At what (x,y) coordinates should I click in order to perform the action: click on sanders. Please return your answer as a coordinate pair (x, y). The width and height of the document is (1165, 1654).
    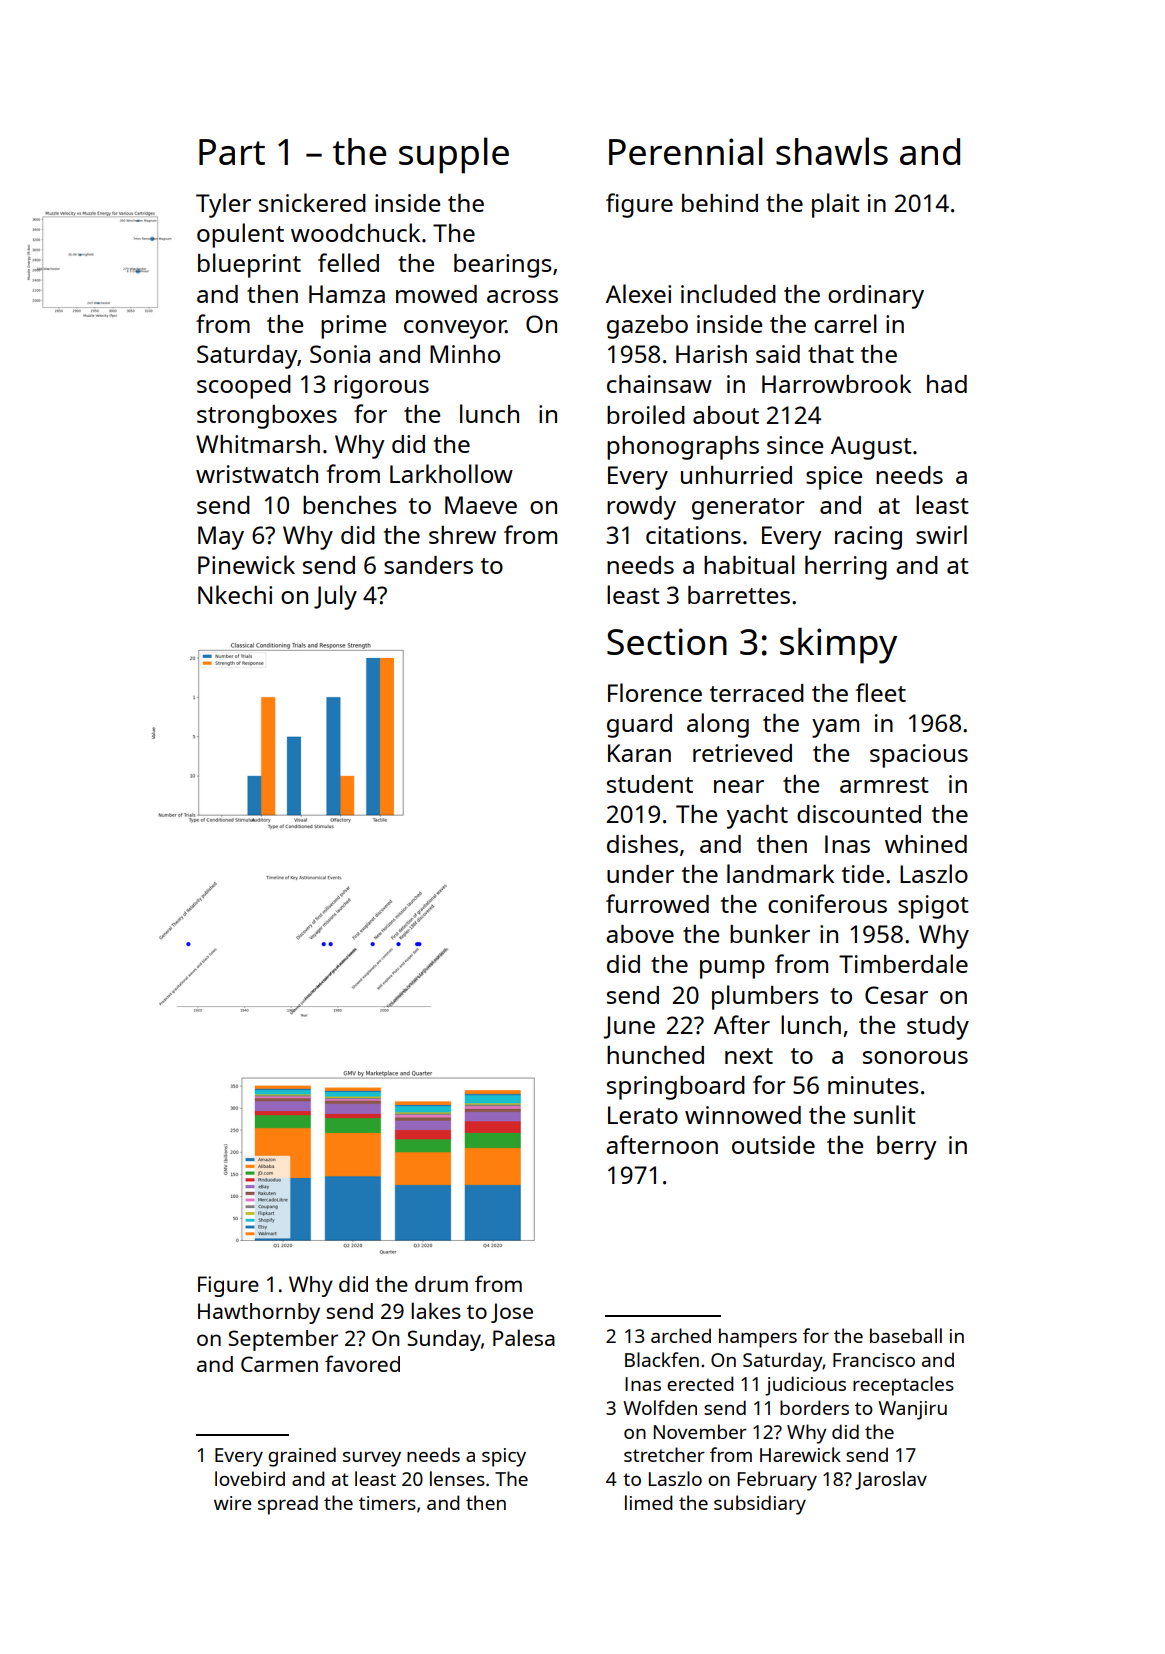
    Looking at the image, I should click on (428, 565).
